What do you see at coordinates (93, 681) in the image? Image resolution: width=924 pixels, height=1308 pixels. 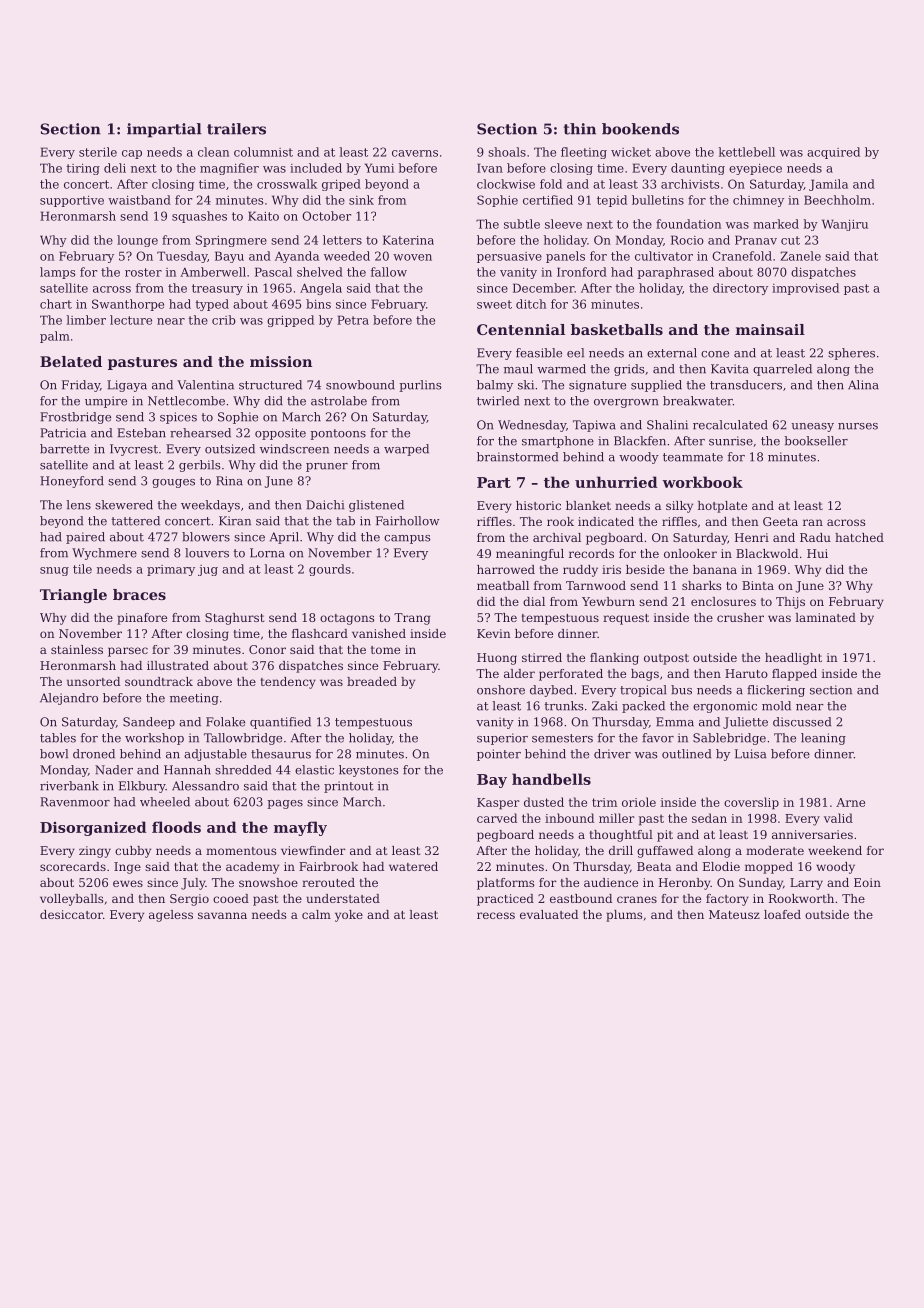 I see `unsorted` at bounding box center [93, 681].
